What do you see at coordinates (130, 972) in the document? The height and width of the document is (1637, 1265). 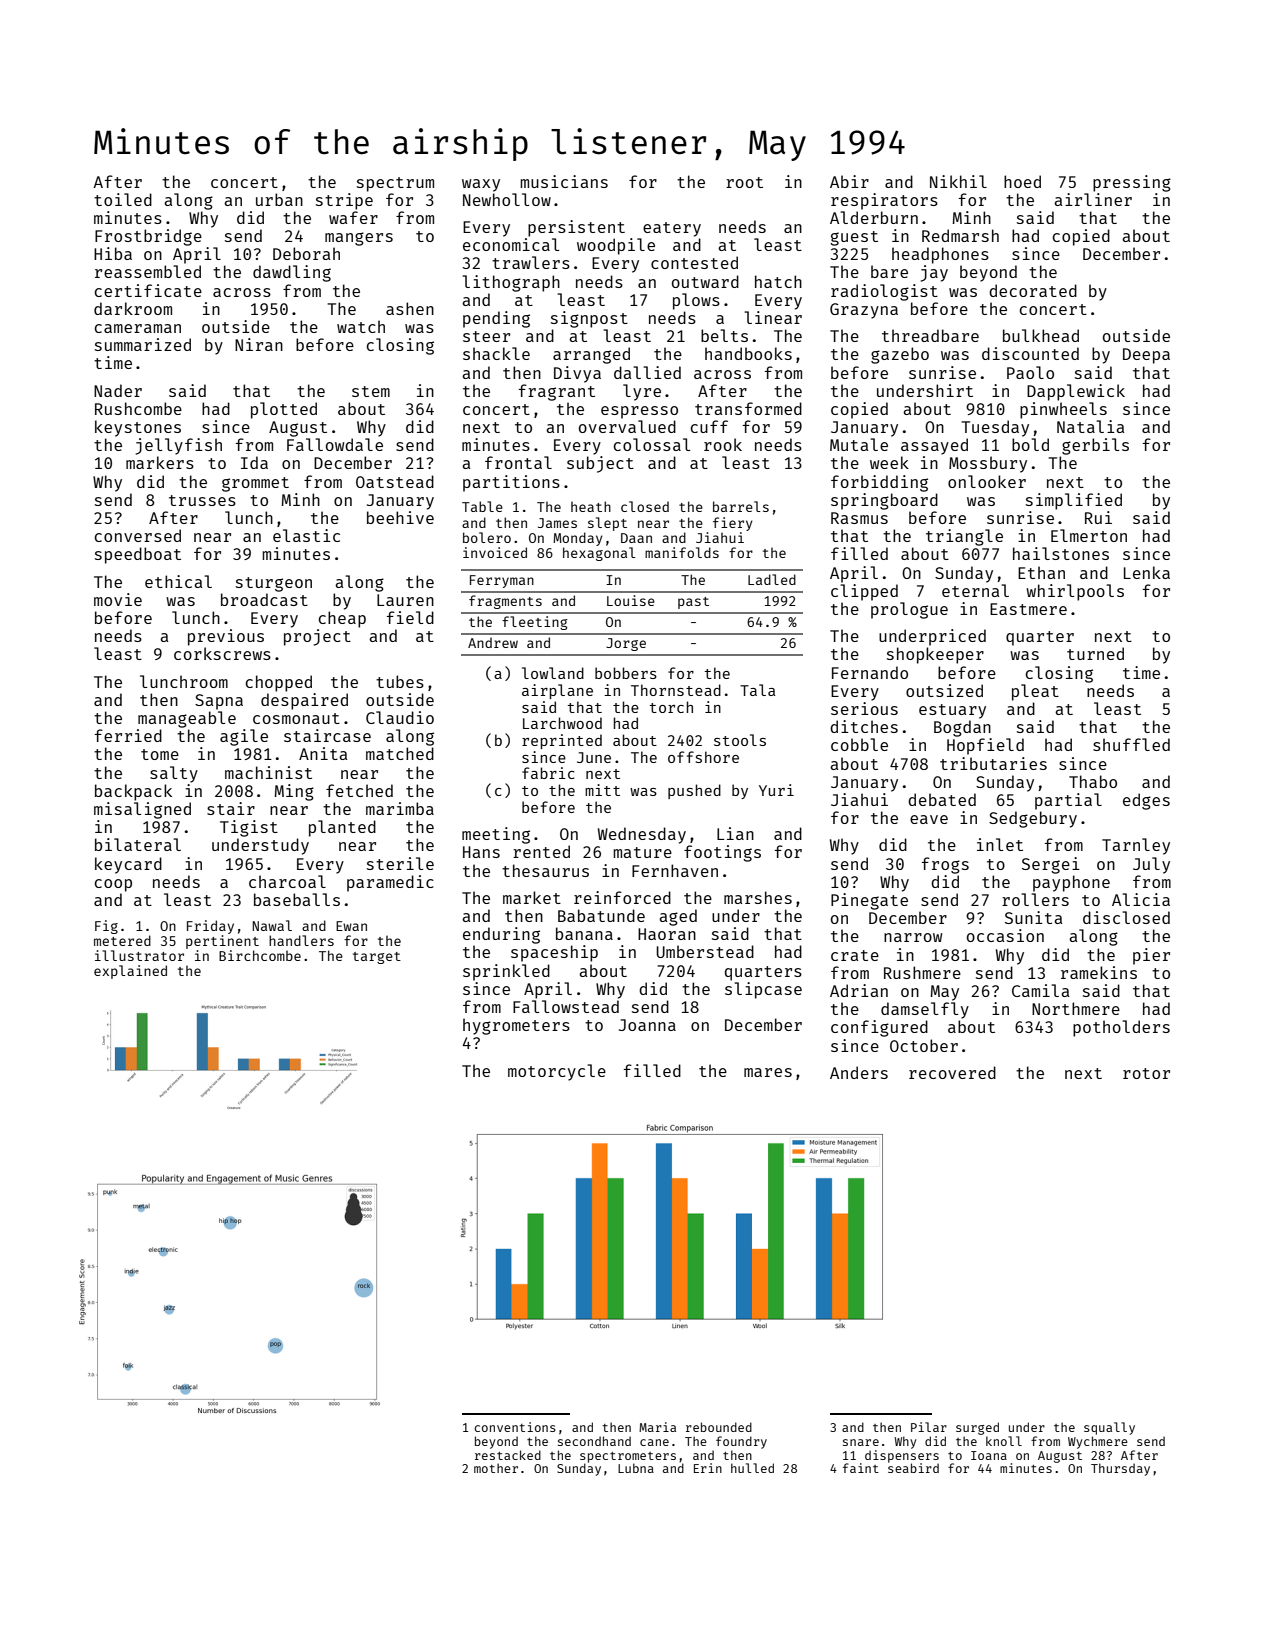 I see `explained` at bounding box center [130, 972].
